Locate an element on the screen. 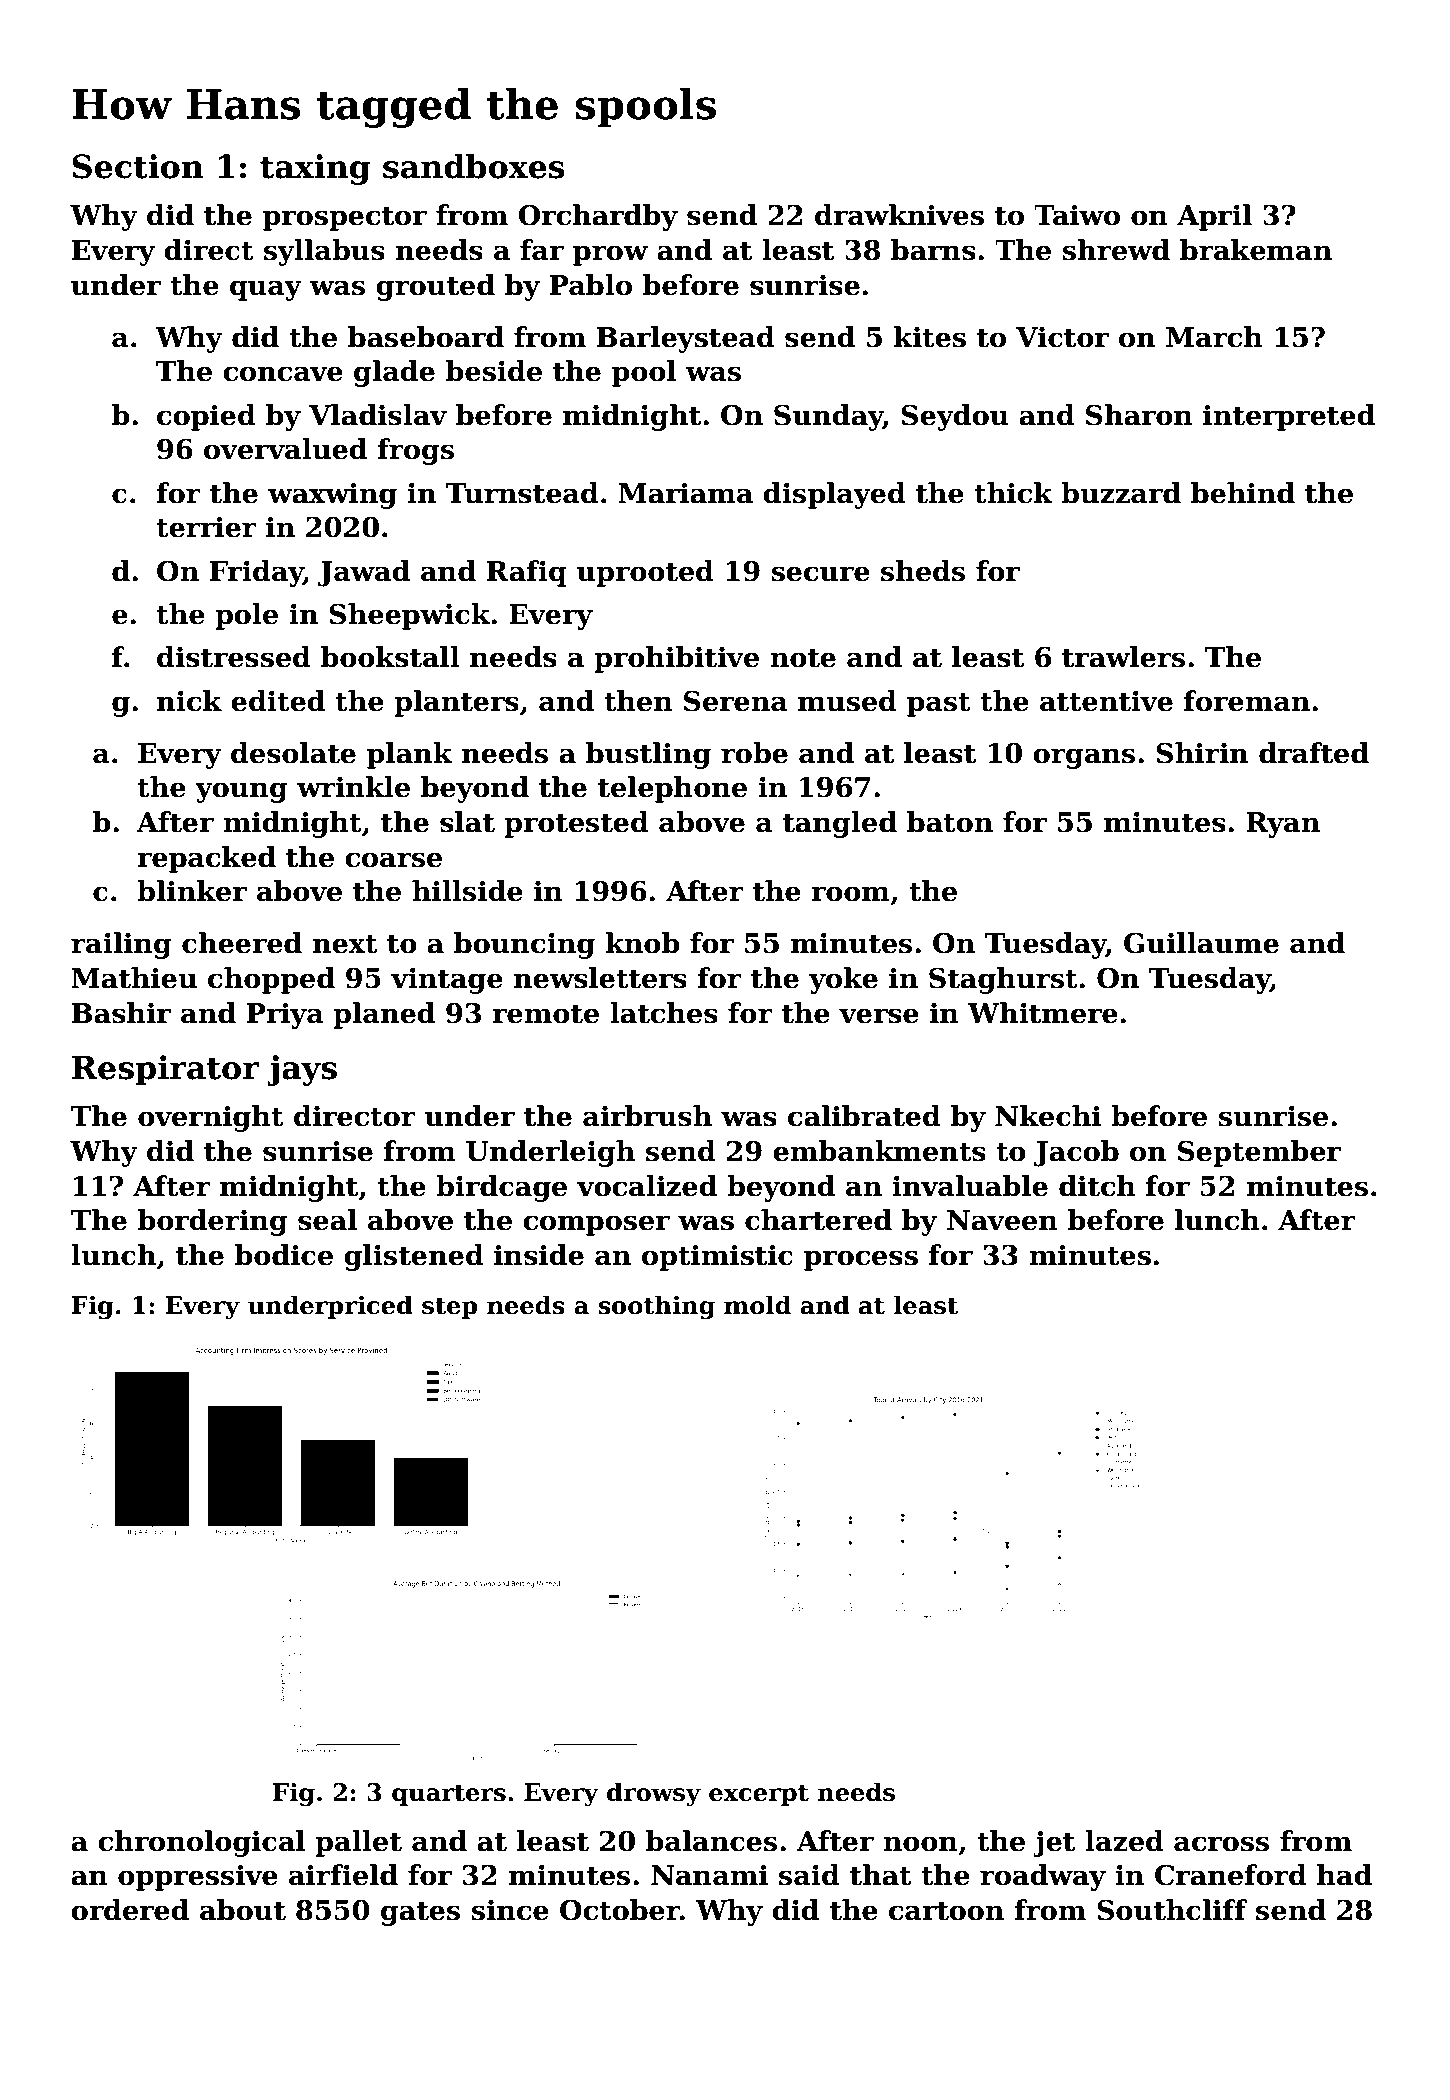 The width and height of the screenshot is (1450, 2100). sandboxes is located at coordinates (474, 166).
